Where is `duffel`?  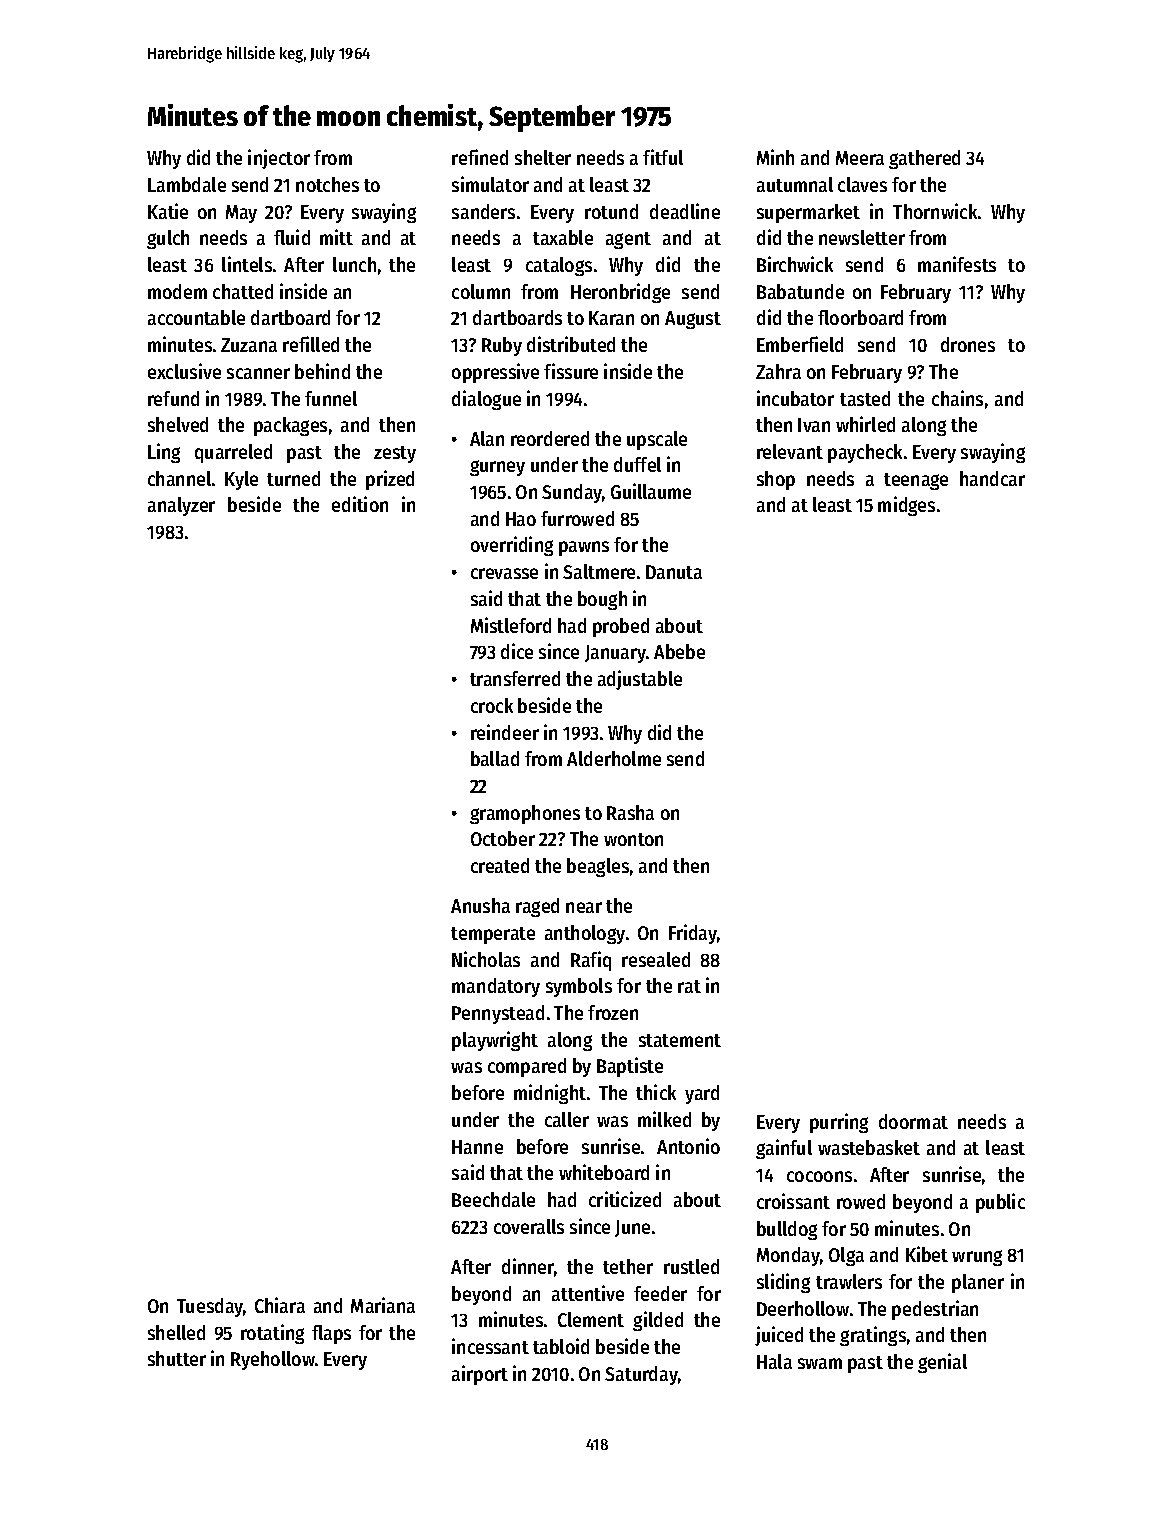 duffel is located at coordinates (637, 464).
